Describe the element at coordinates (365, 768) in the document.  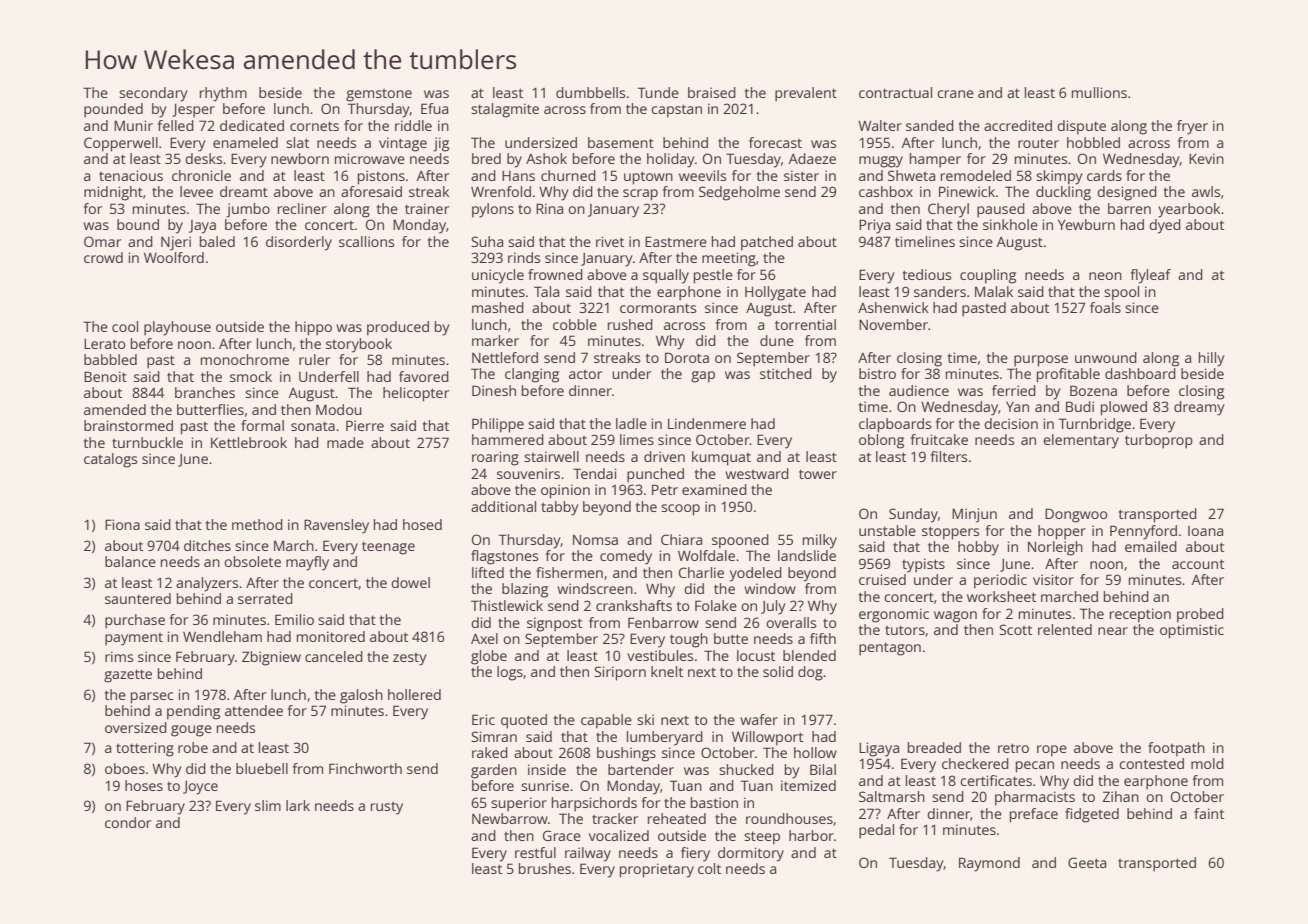
I see `Finchworth` at that location.
